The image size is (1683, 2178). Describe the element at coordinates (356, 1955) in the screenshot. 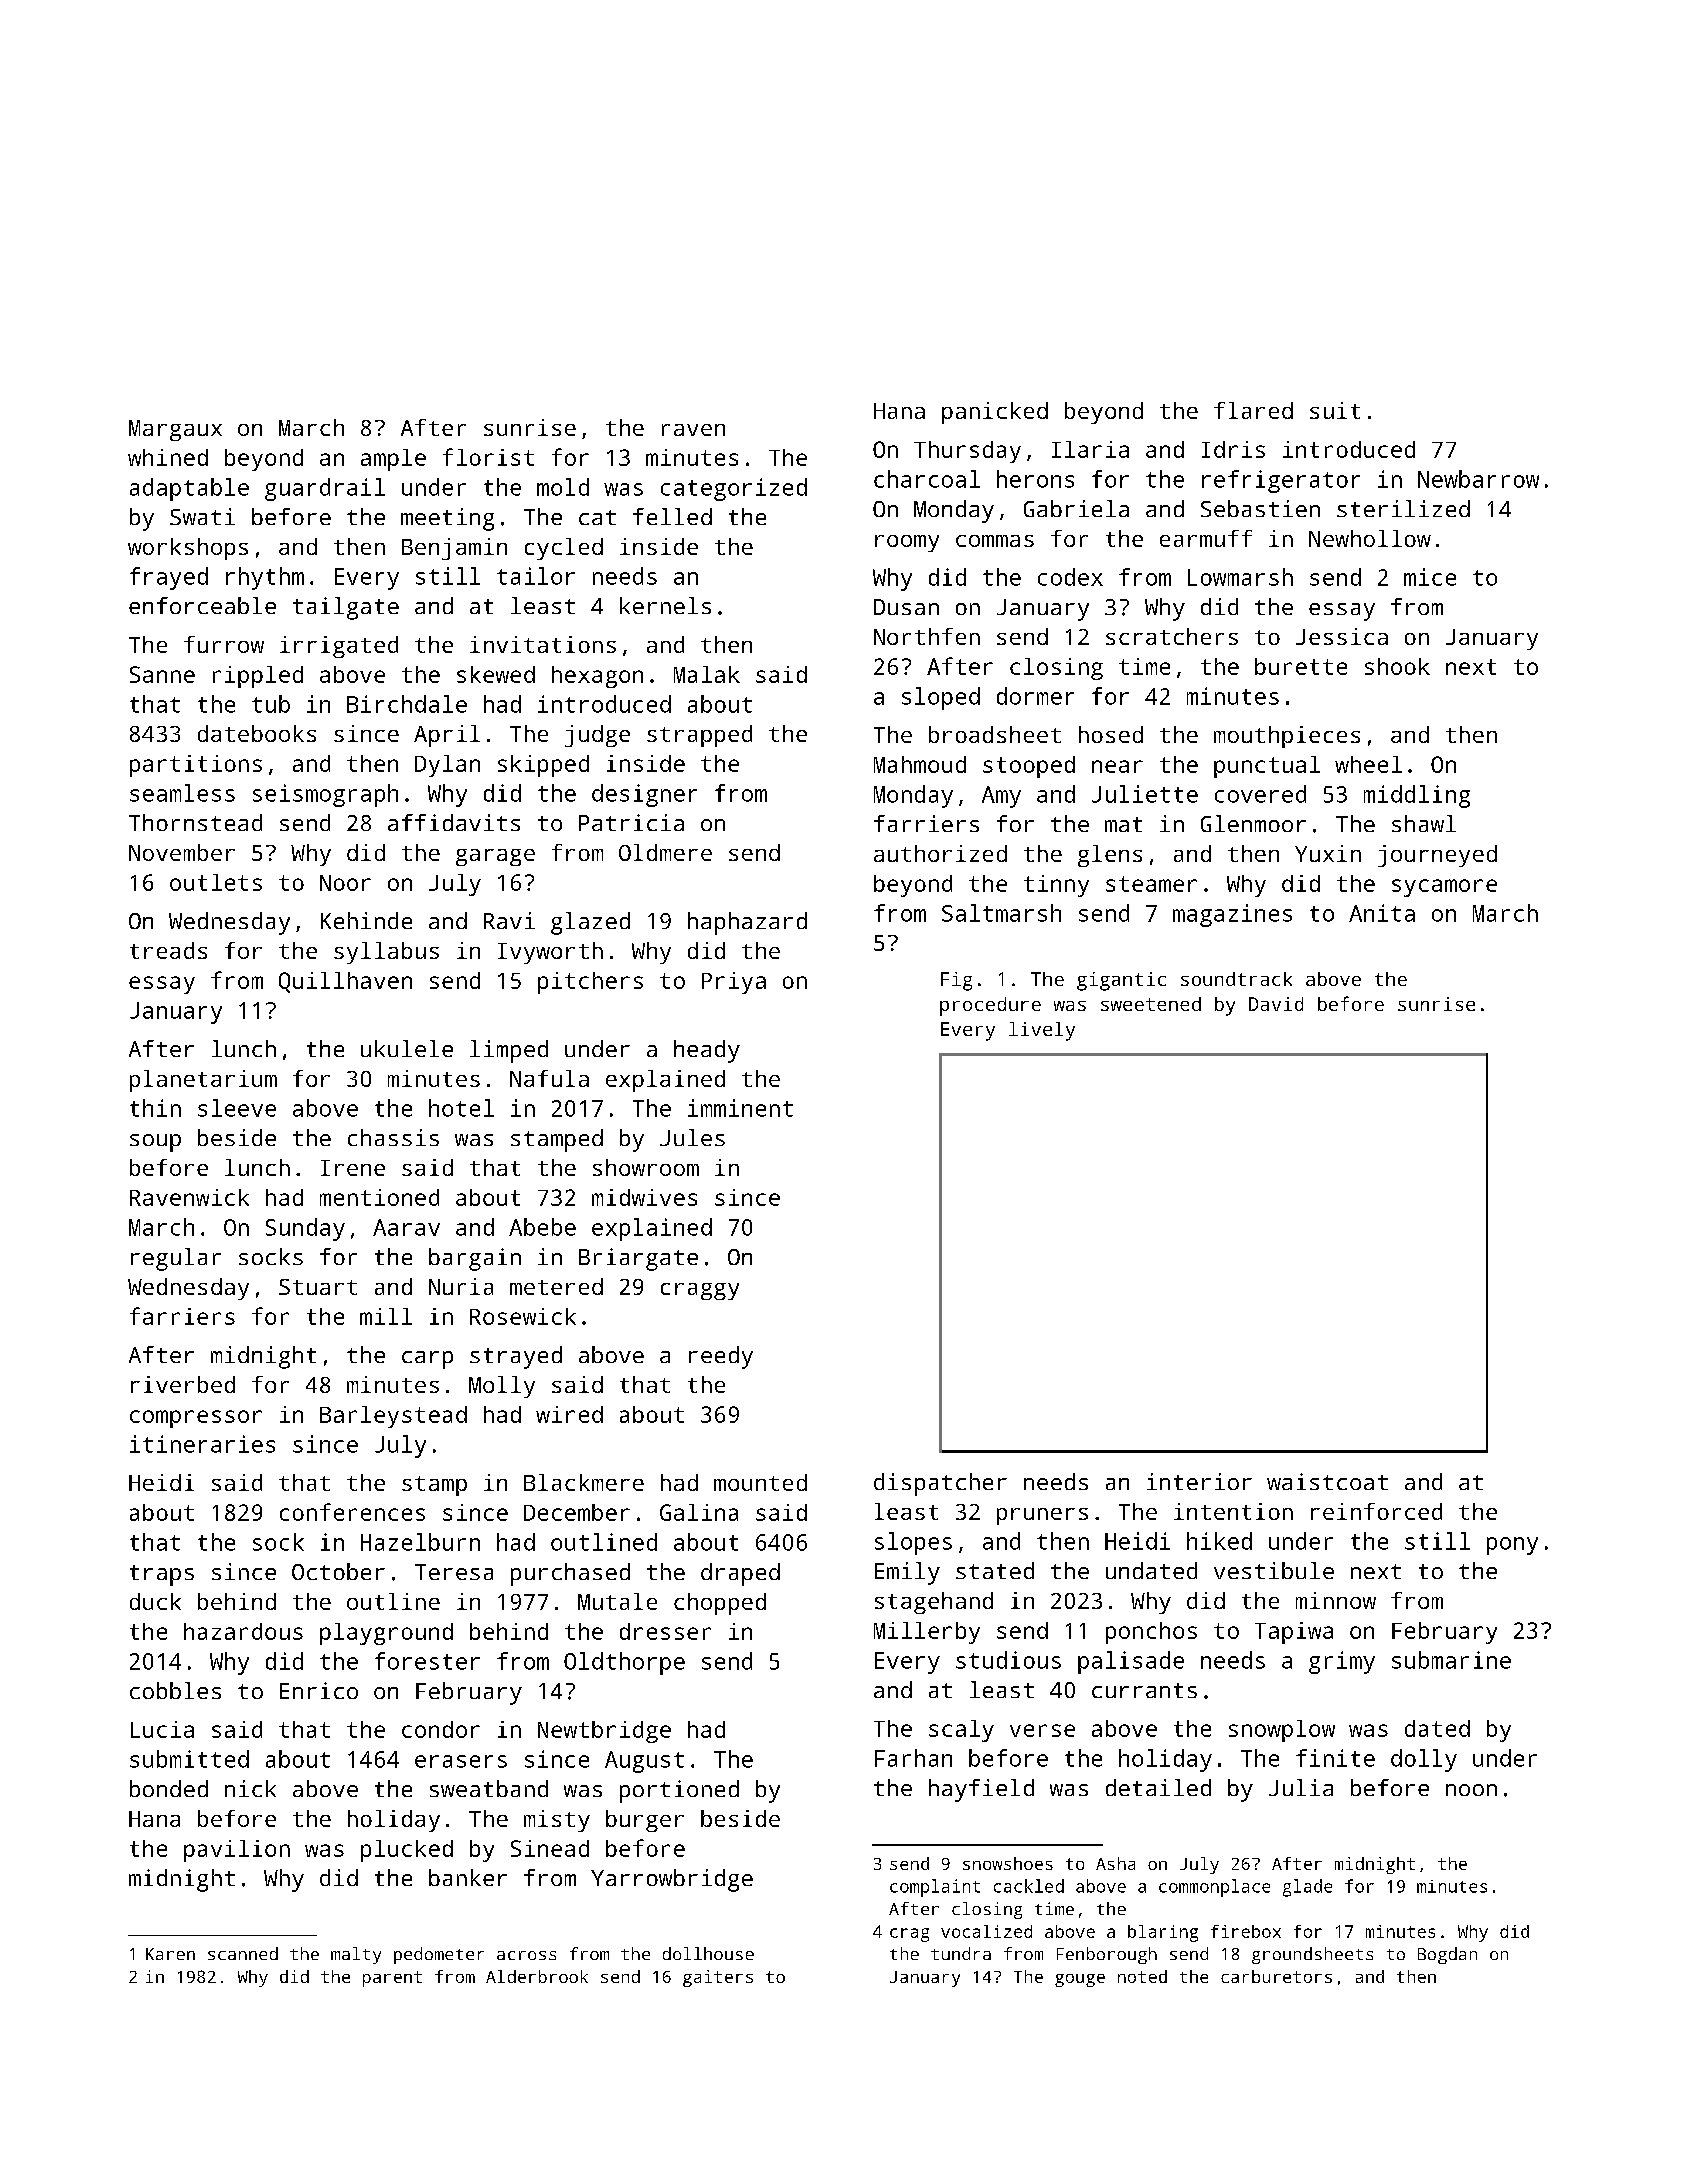

I see `malty` at that location.
